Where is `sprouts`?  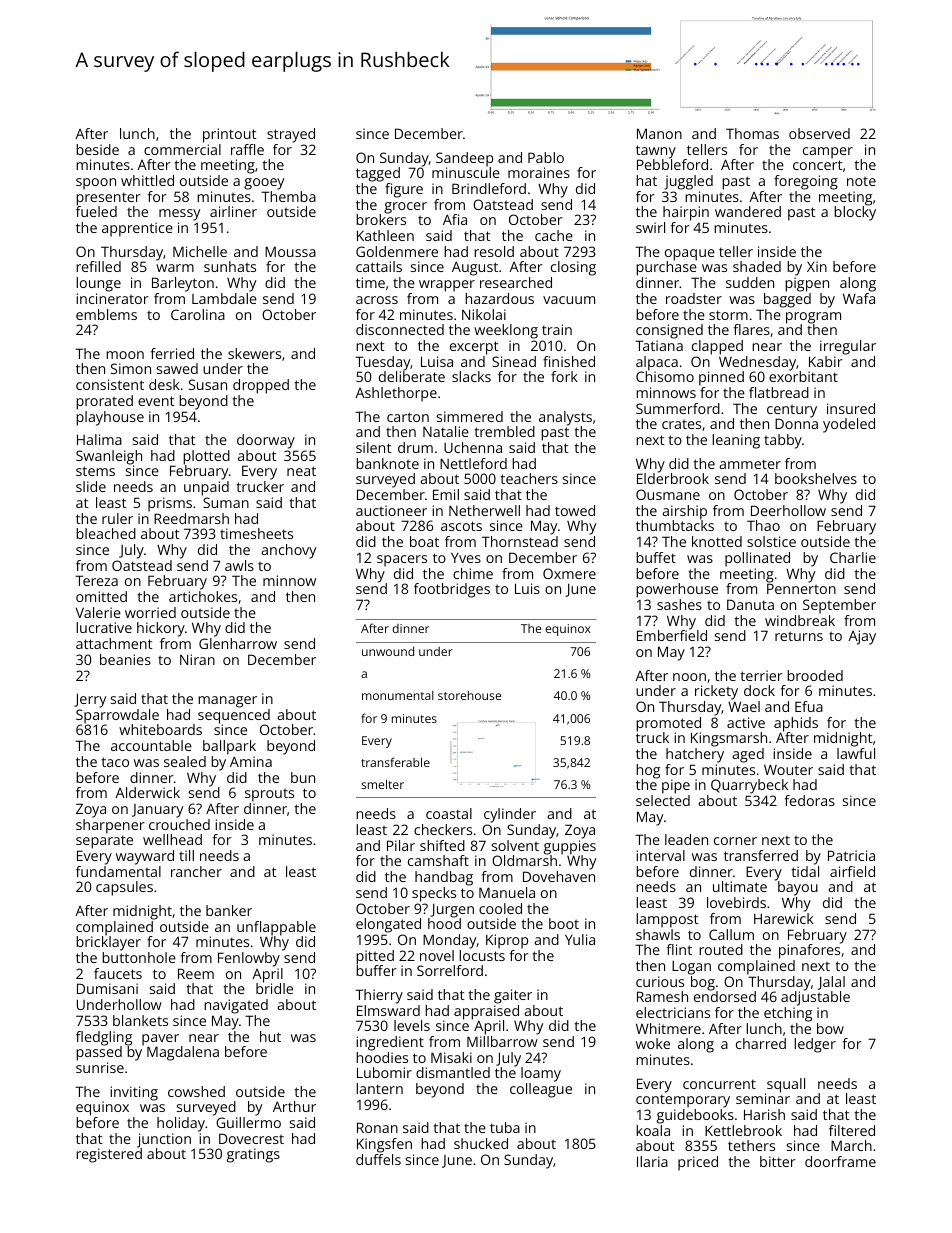
sprouts is located at coordinates (269, 795).
